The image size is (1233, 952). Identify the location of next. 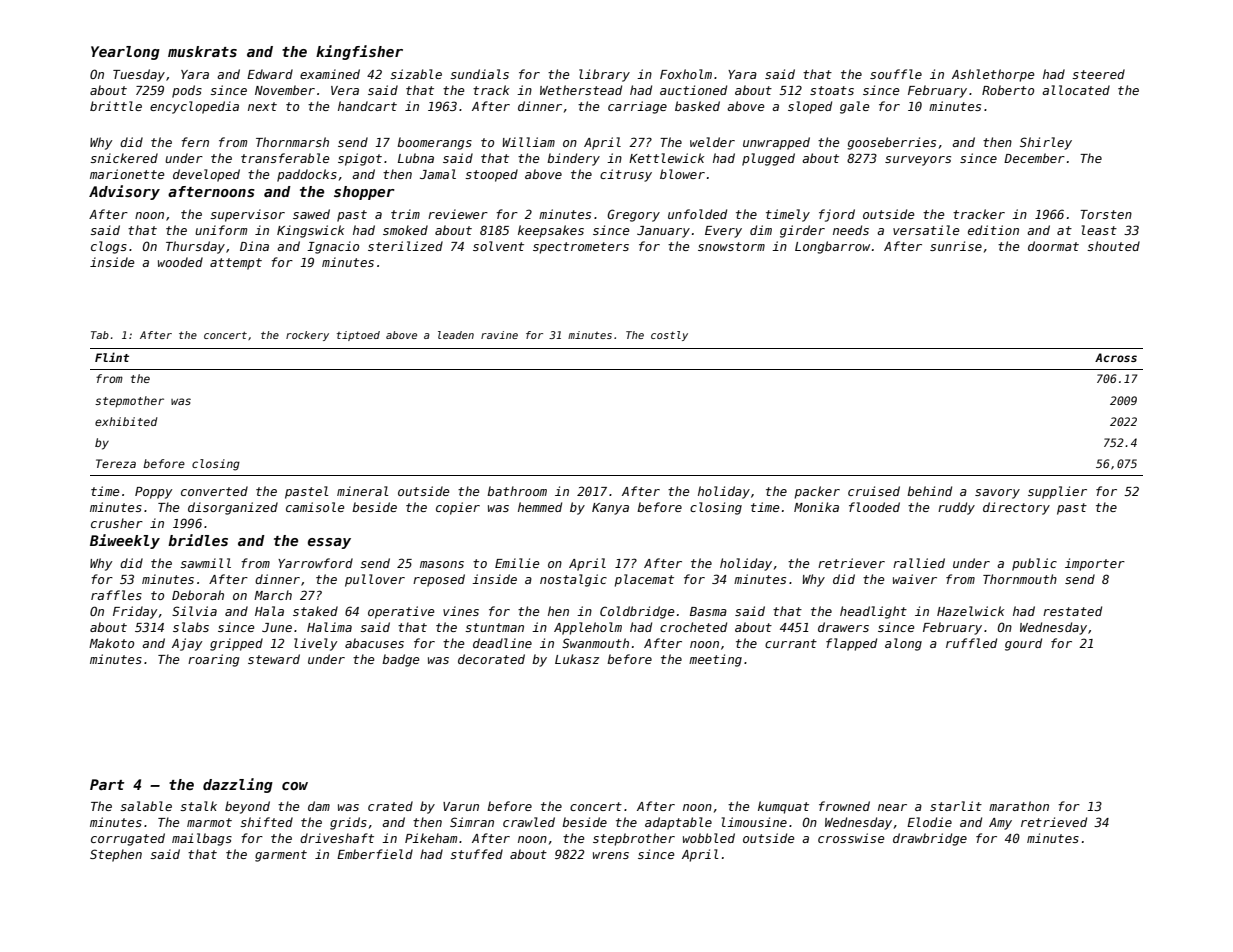
(262, 106).
